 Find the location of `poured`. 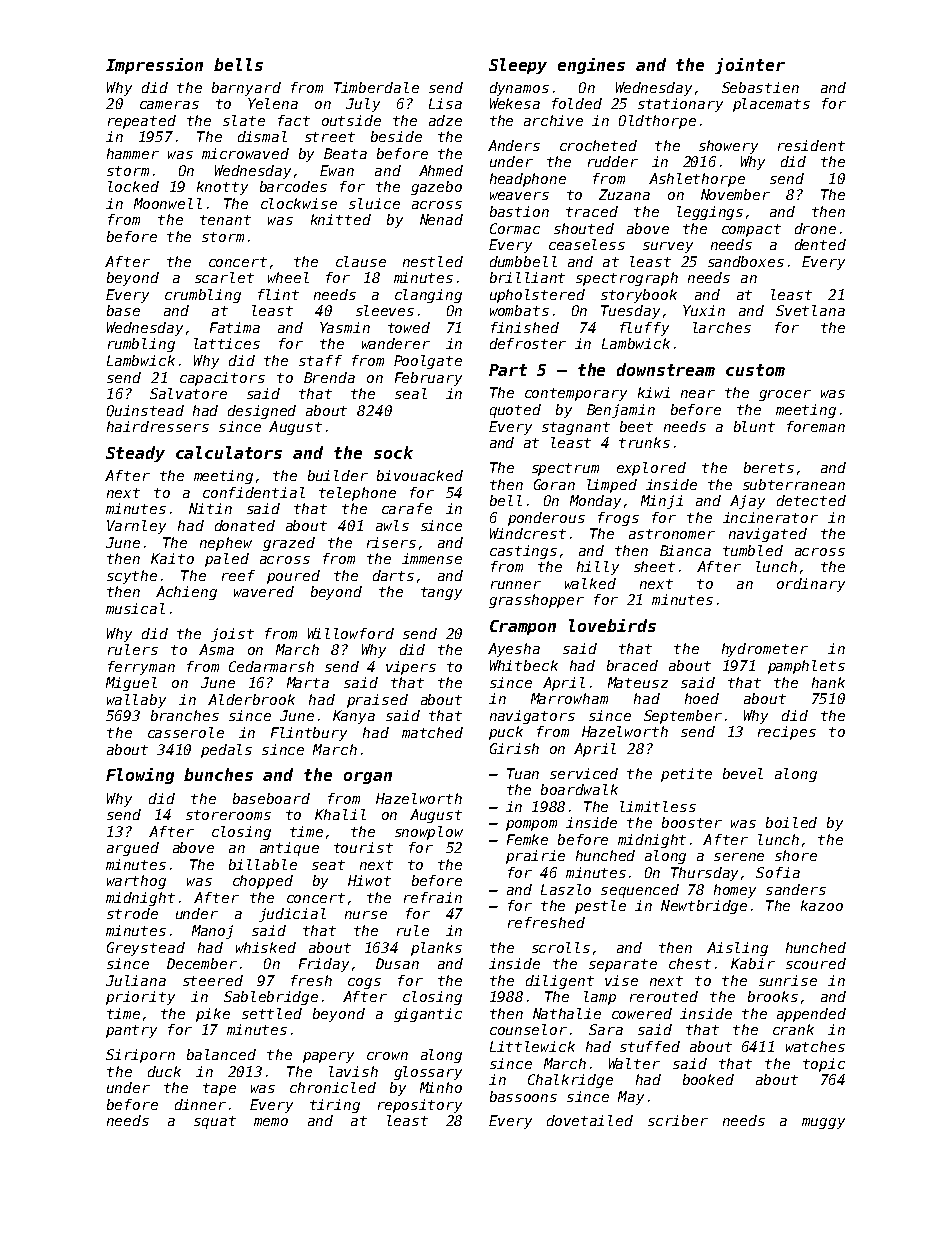

poured is located at coordinates (293, 577).
